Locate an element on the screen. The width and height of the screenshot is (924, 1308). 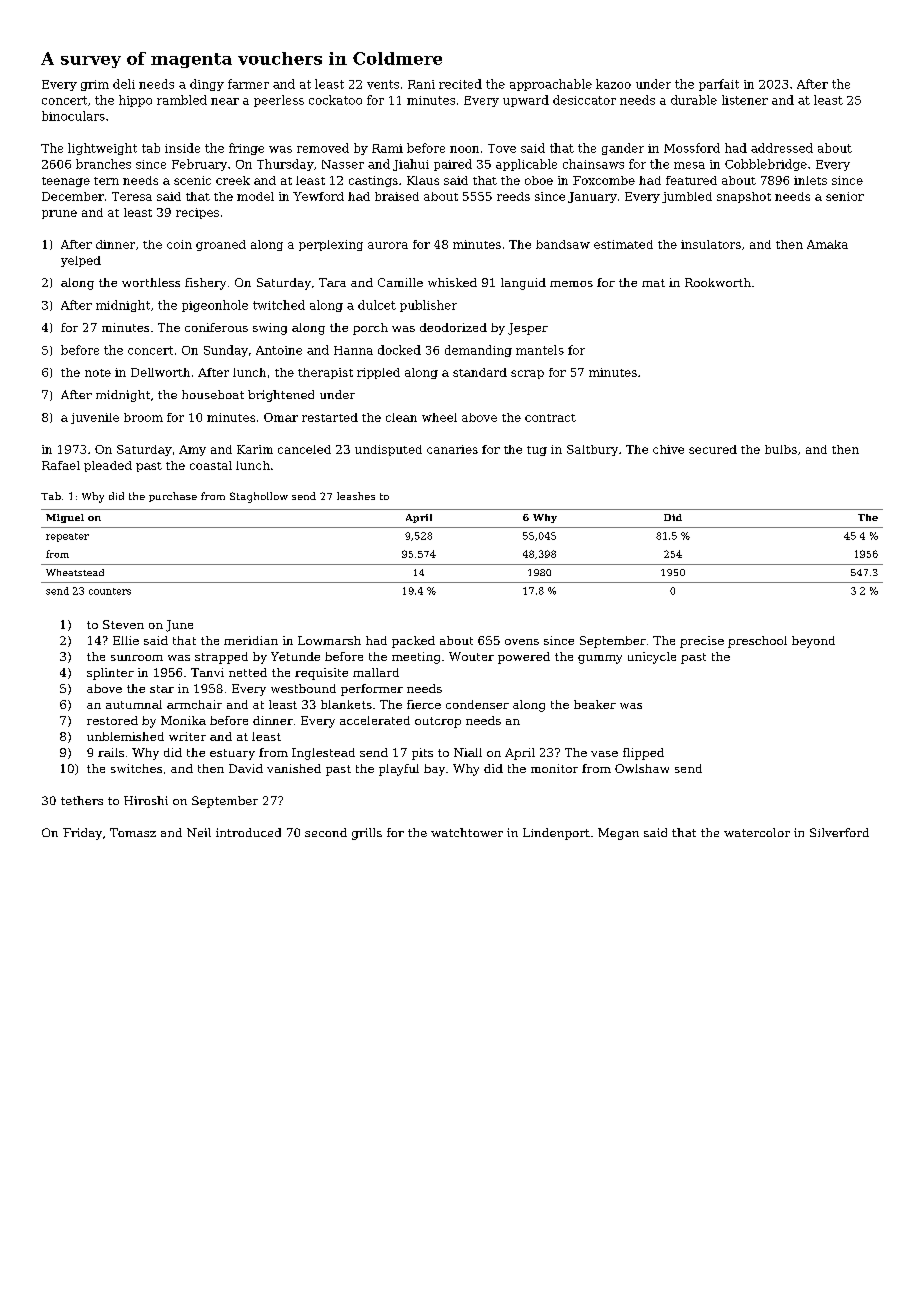
lightweight is located at coordinates (102, 149).
